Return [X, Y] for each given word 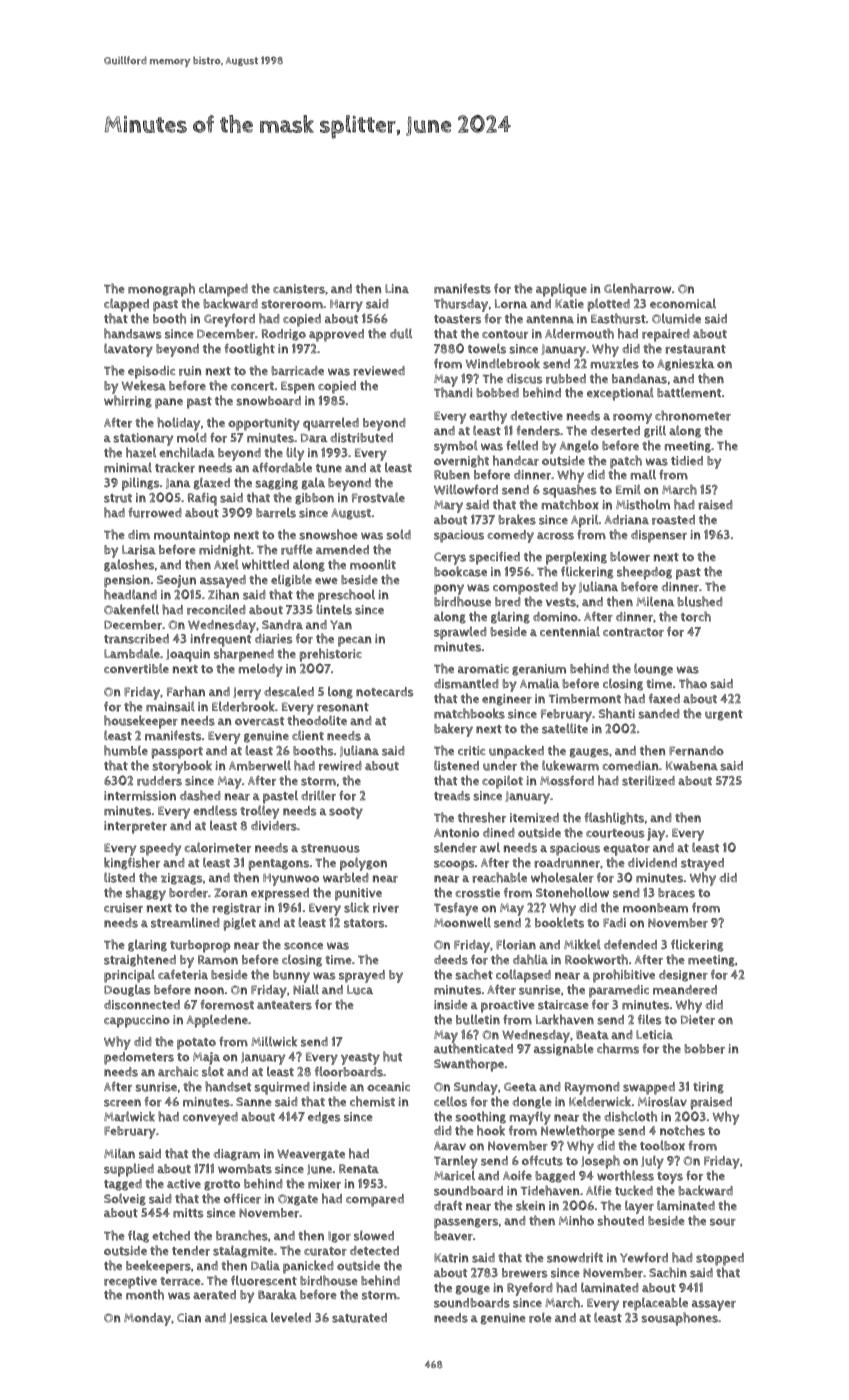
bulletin [478, 1019]
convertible [136, 668]
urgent [724, 715]
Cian [189, 1317]
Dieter [698, 1020]
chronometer [693, 415]
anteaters [284, 1005]
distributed [361, 438]
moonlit [373, 564]
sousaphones [679, 1319]
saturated [359, 1318]
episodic [151, 372]
